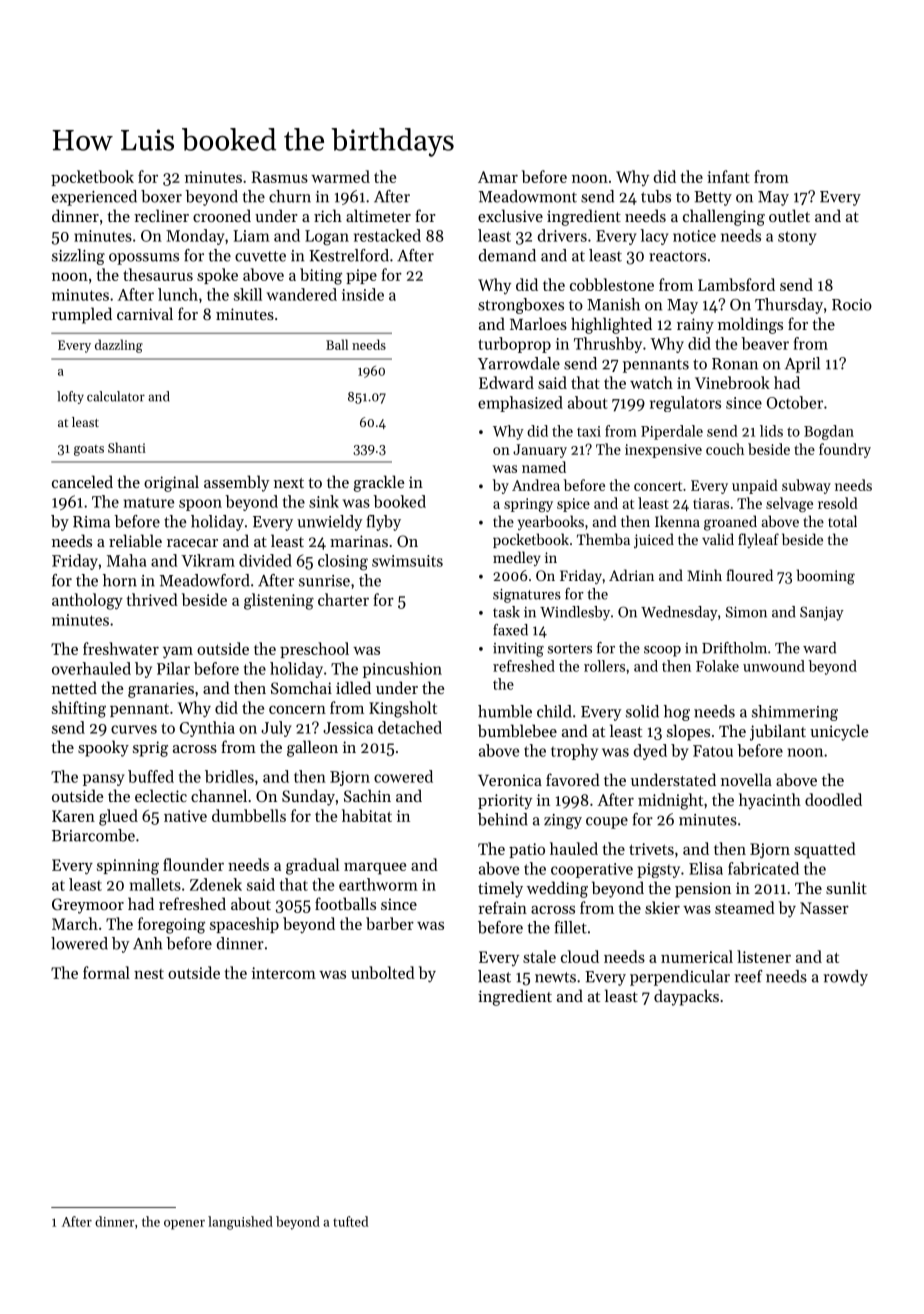 The height and width of the screenshot is (1314, 924). What do you see at coordinates (789, 215) in the screenshot?
I see `outlet` at bounding box center [789, 215].
